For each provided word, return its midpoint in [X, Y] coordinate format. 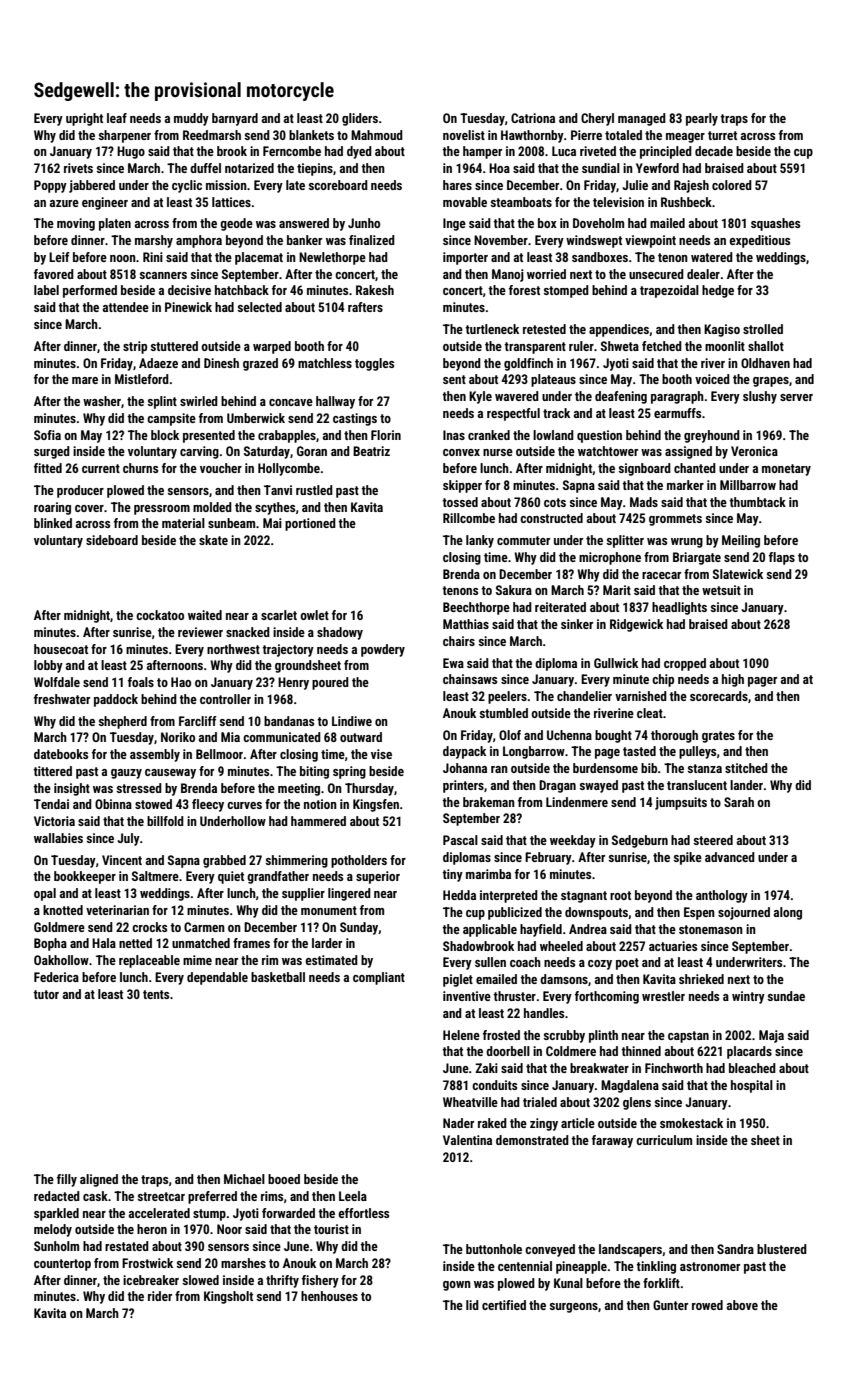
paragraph [677, 397]
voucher [221, 468]
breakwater [599, 1068]
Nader [458, 1123]
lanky [480, 541]
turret [722, 135]
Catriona [533, 118]
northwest [233, 649]
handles [544, 1013]
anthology [722, 896]
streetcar [161, 1196]
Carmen [204, 927]
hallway [335, 402]
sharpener [125, 136]
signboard [645, 469]
